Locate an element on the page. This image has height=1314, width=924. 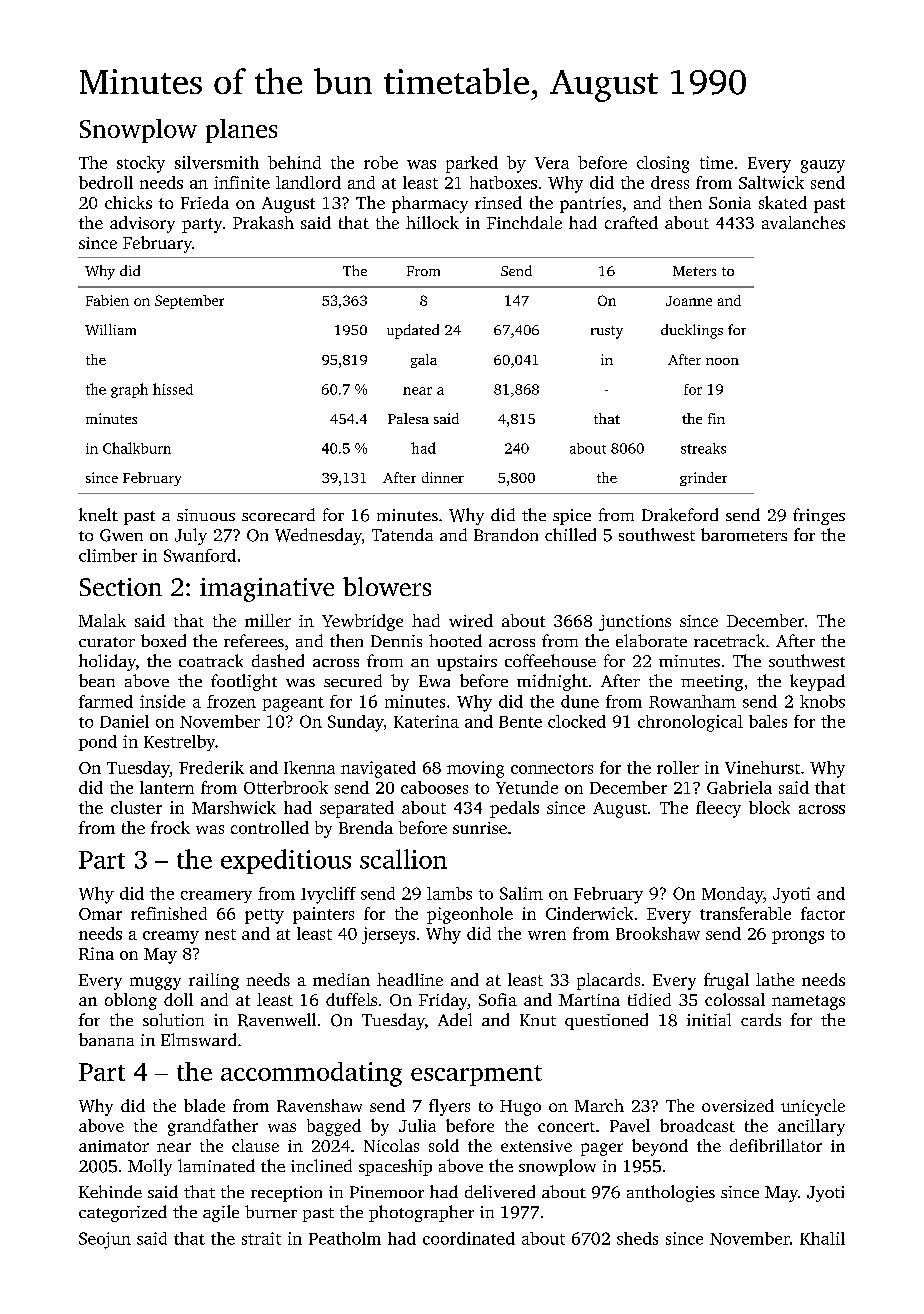
muggy is located at coordinates (155, 983).
